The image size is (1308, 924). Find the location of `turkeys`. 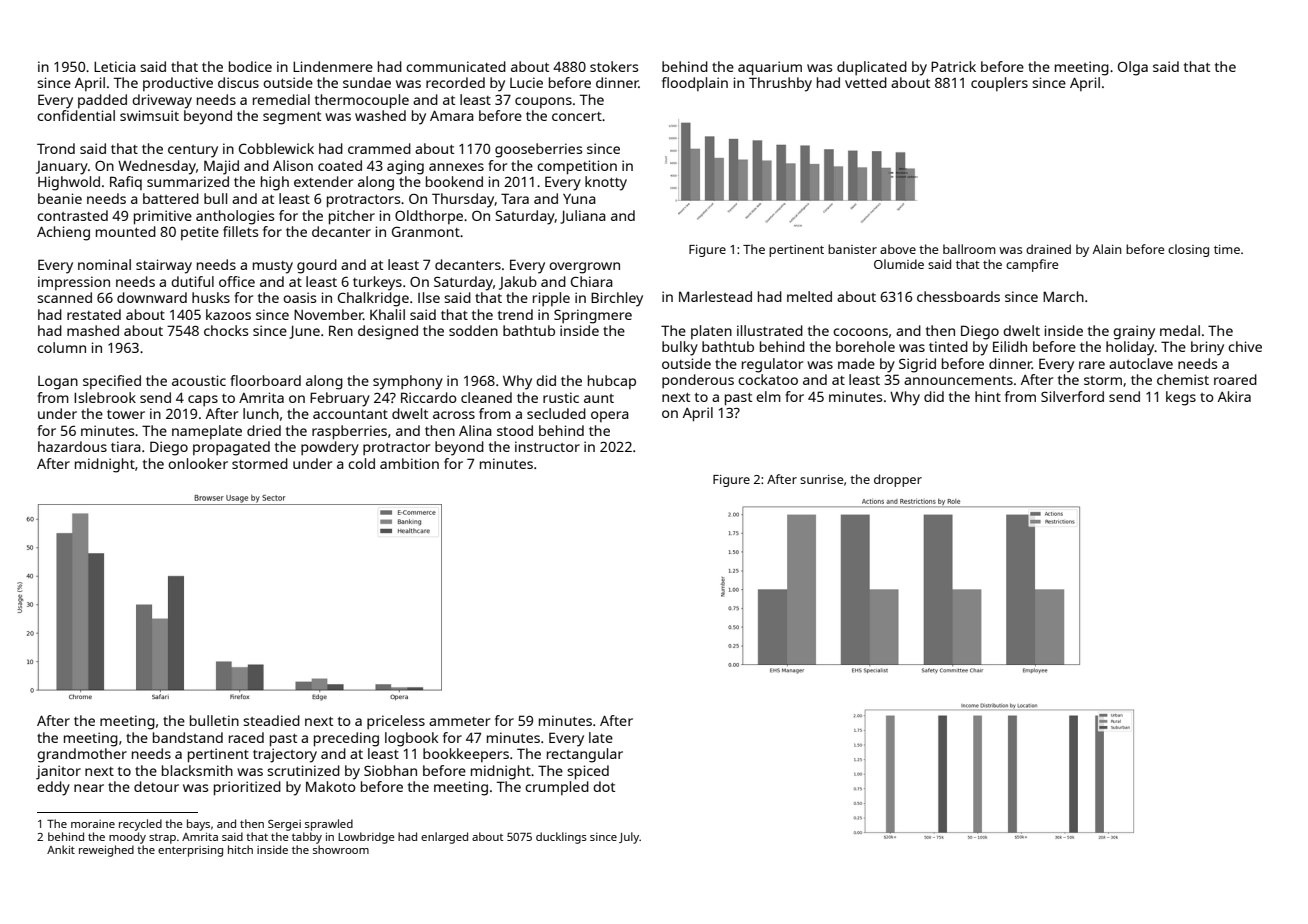

turkeys is located at coordinates (377, 283).
